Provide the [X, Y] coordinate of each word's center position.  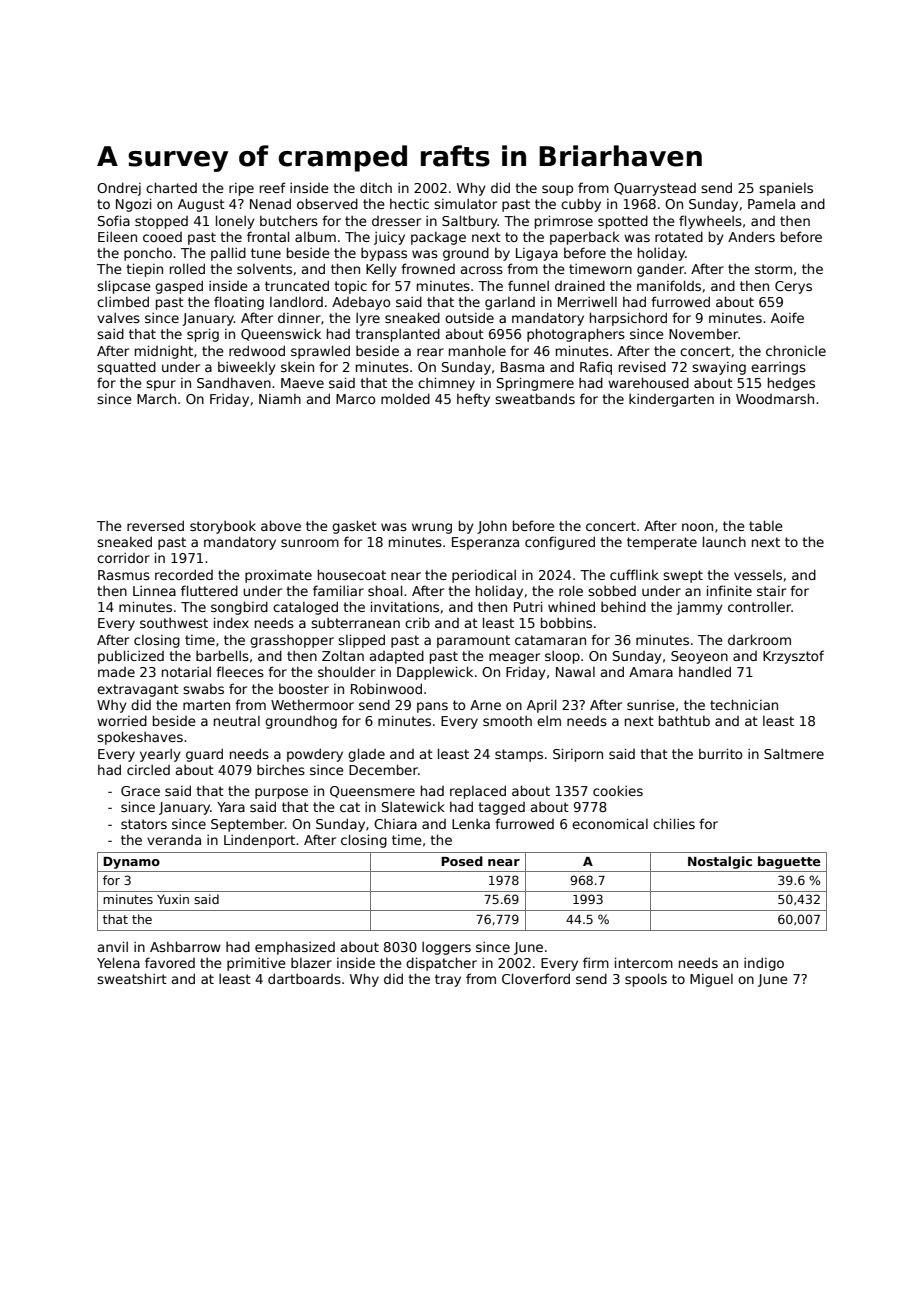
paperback [585, 238]
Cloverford [536, 978]
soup [557, 190]
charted [171, 187]
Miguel [711, 980]
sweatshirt [132, 978]
